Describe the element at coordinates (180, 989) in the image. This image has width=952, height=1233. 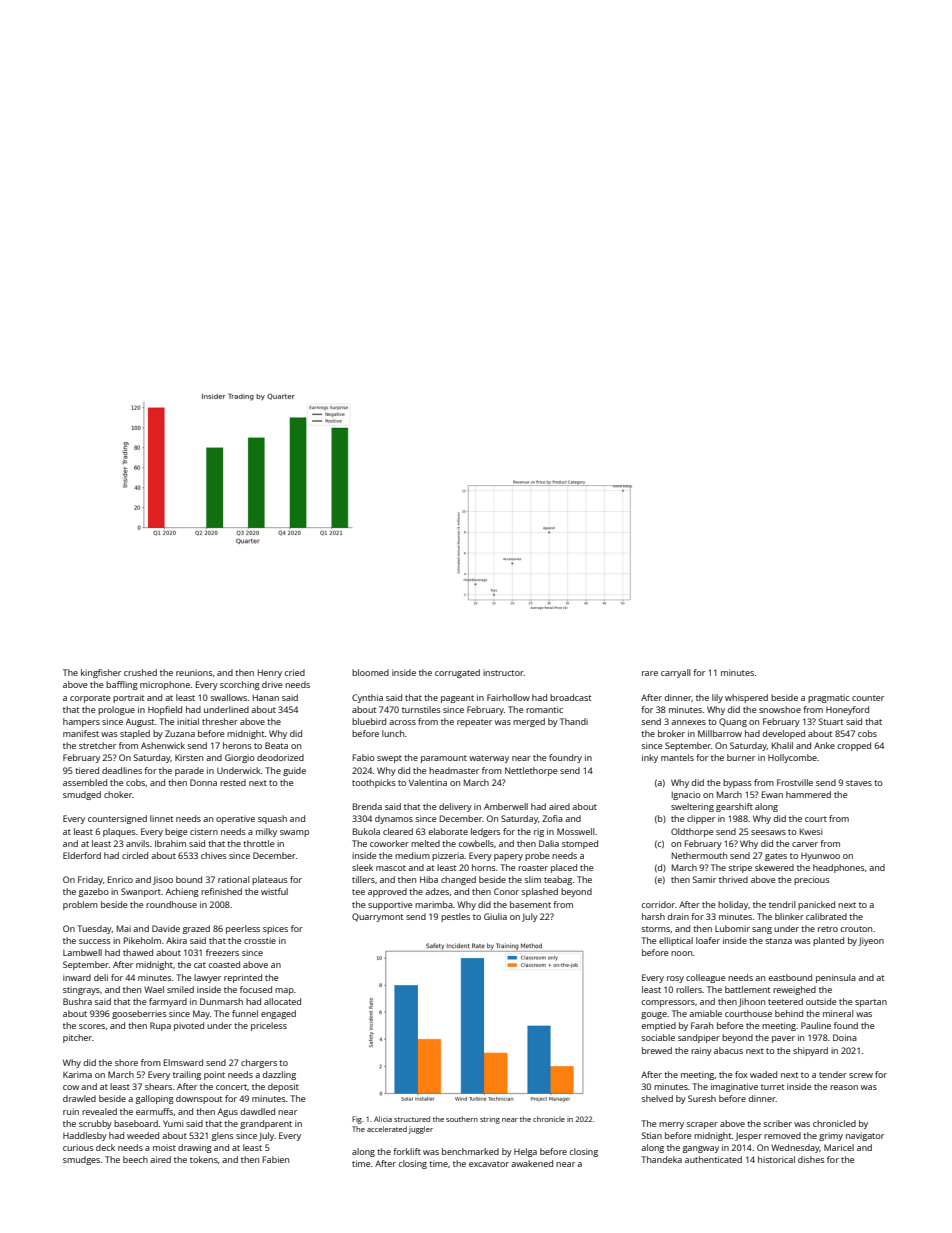
I see `smiled` at that location.
